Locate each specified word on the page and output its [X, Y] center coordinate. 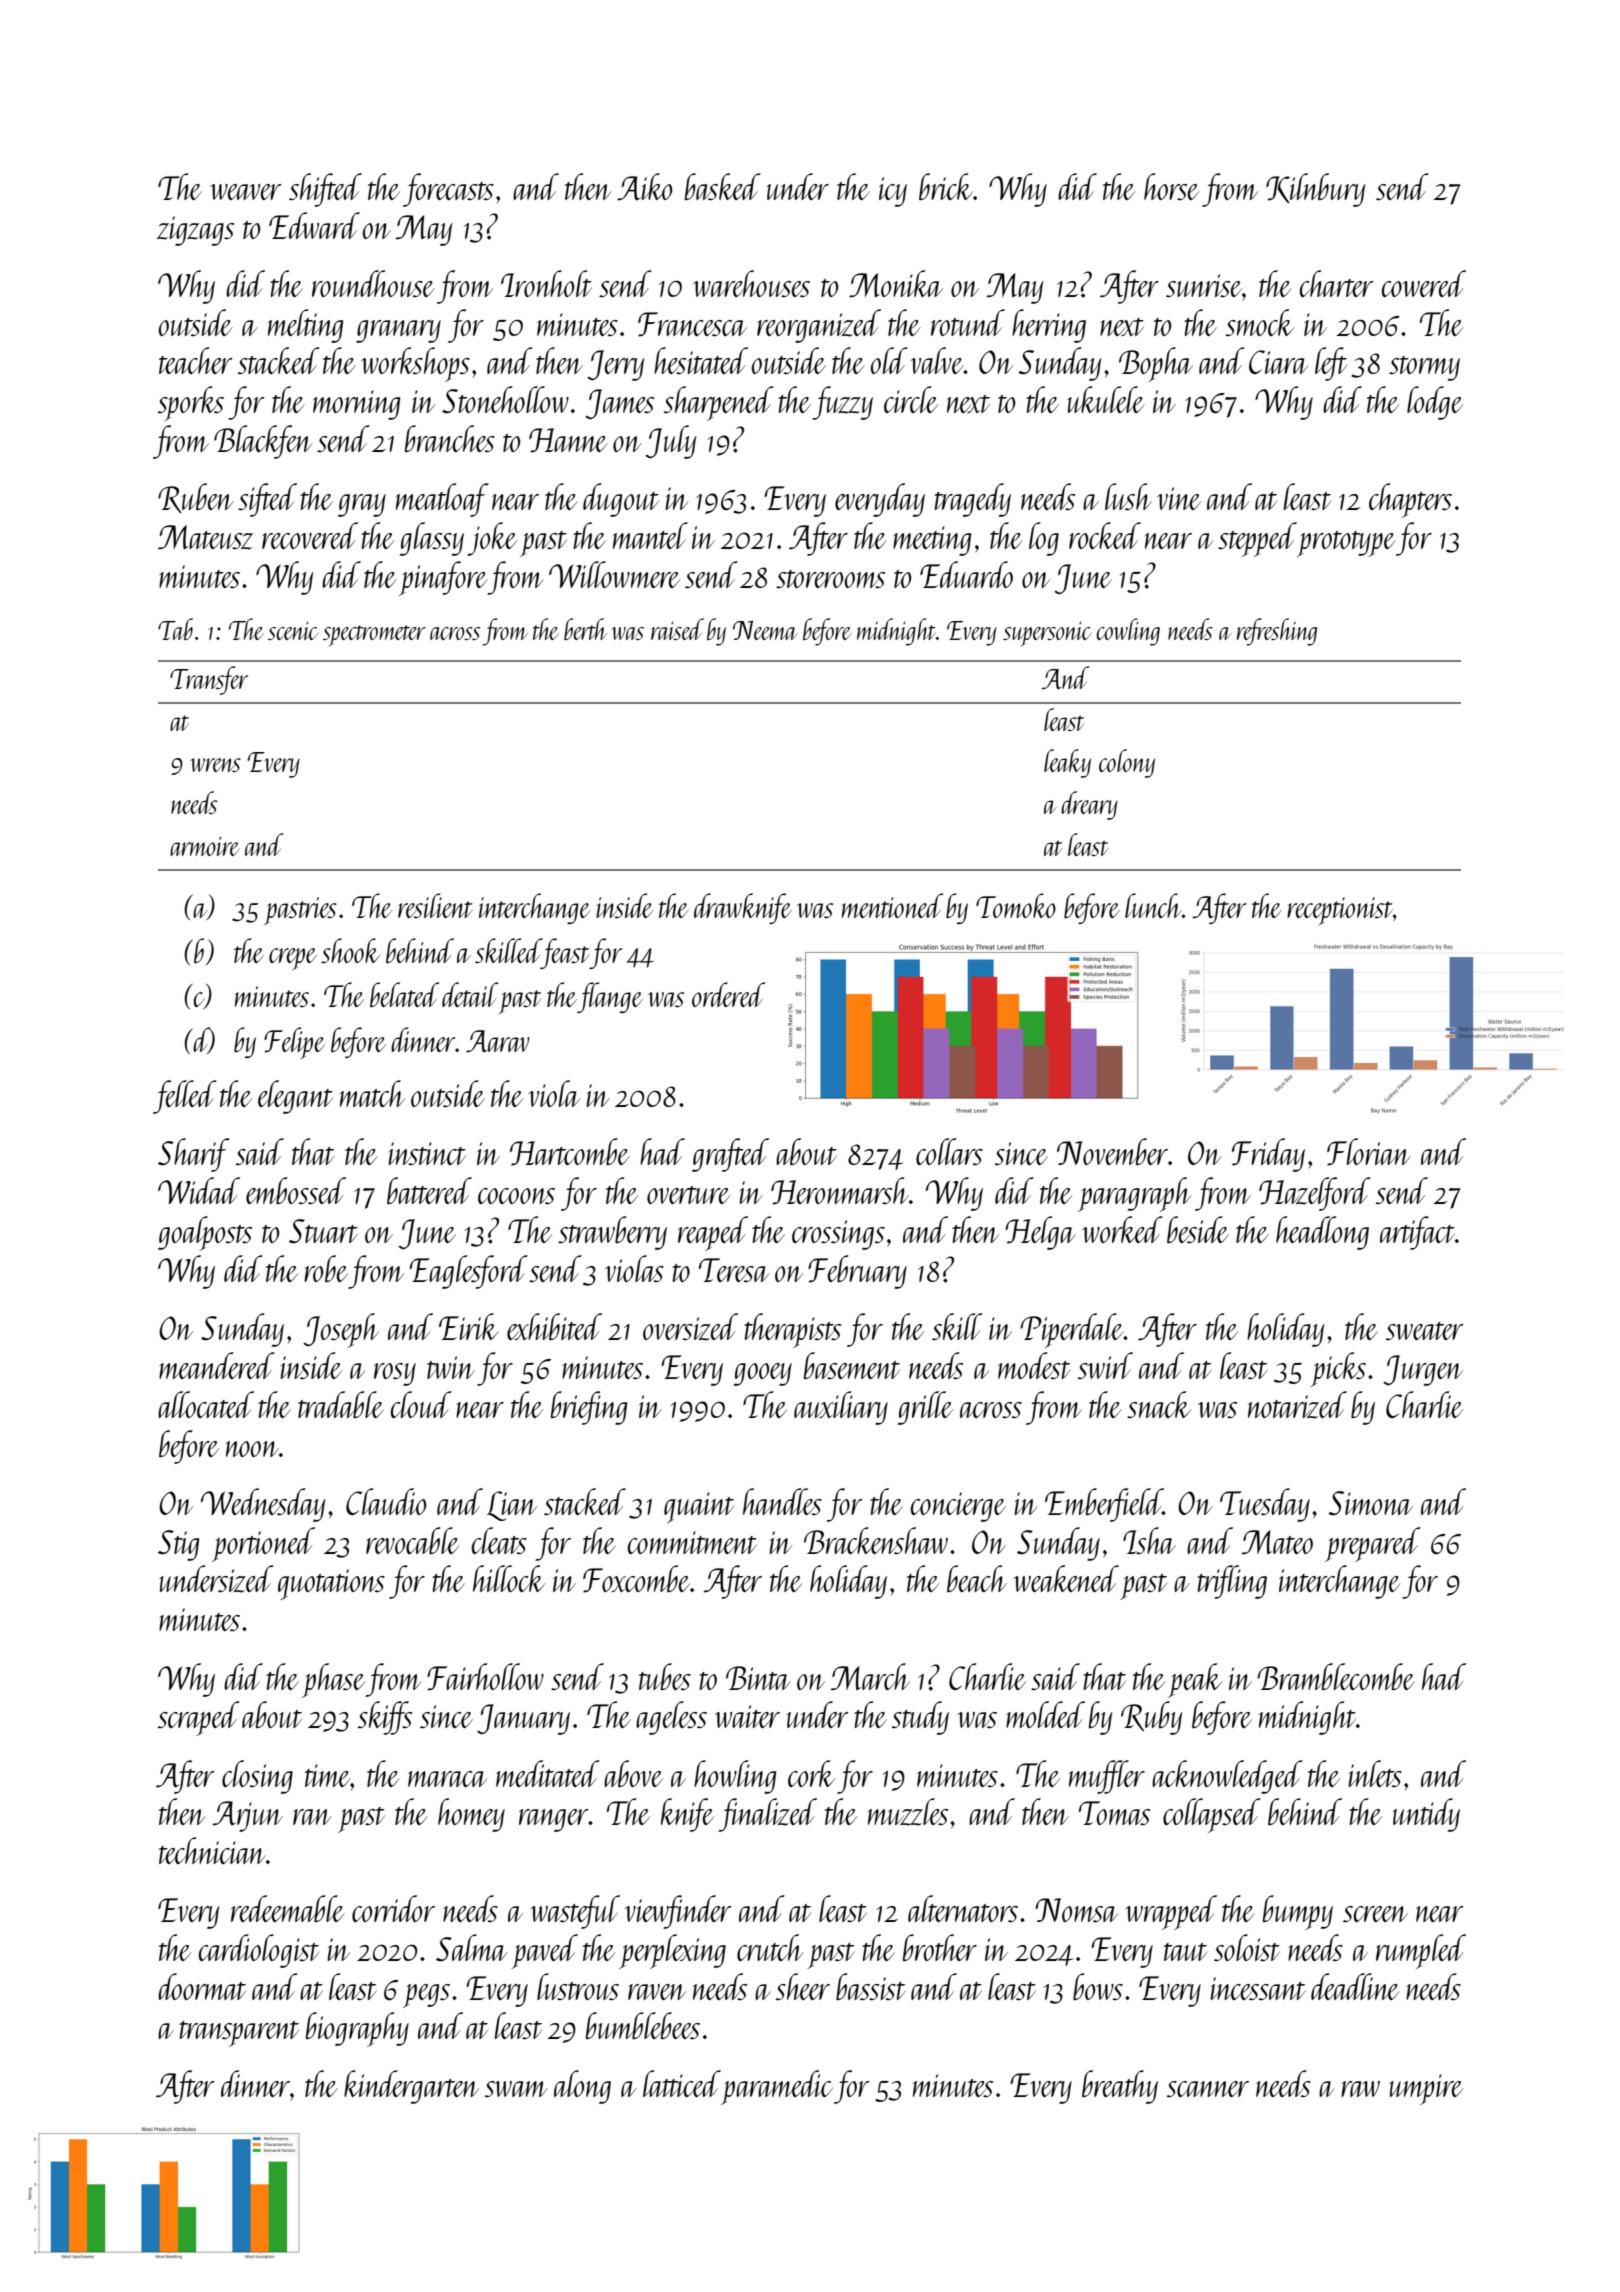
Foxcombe [636, 1579]
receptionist [1340, 911]
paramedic [777, 2087]
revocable [413, 1541]
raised [677, 629]
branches [450, 438]
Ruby [1152, 1718]
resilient [435, 905]
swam [516, 2089]
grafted [730, 1155]
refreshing [1277, 632]
